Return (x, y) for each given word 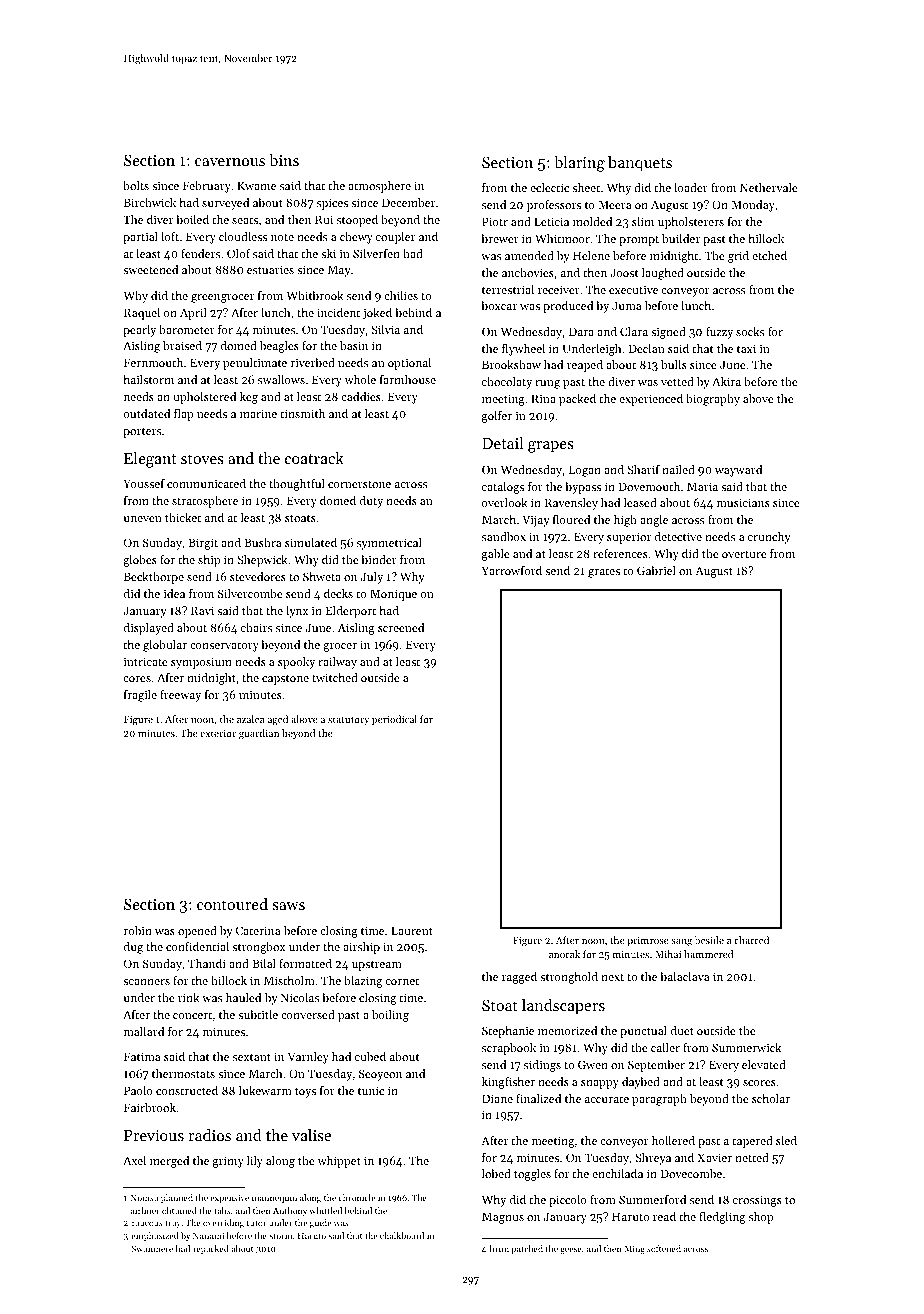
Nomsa (144, 1197)
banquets (640, 164)
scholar (771, 1098)
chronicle (357, 1197)
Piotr (495, 221)
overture (744, 554)
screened (401, 627)
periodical (394, 720)
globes (140, 561)
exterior (218, 733)
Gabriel (656, 570)
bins (284, 160)
